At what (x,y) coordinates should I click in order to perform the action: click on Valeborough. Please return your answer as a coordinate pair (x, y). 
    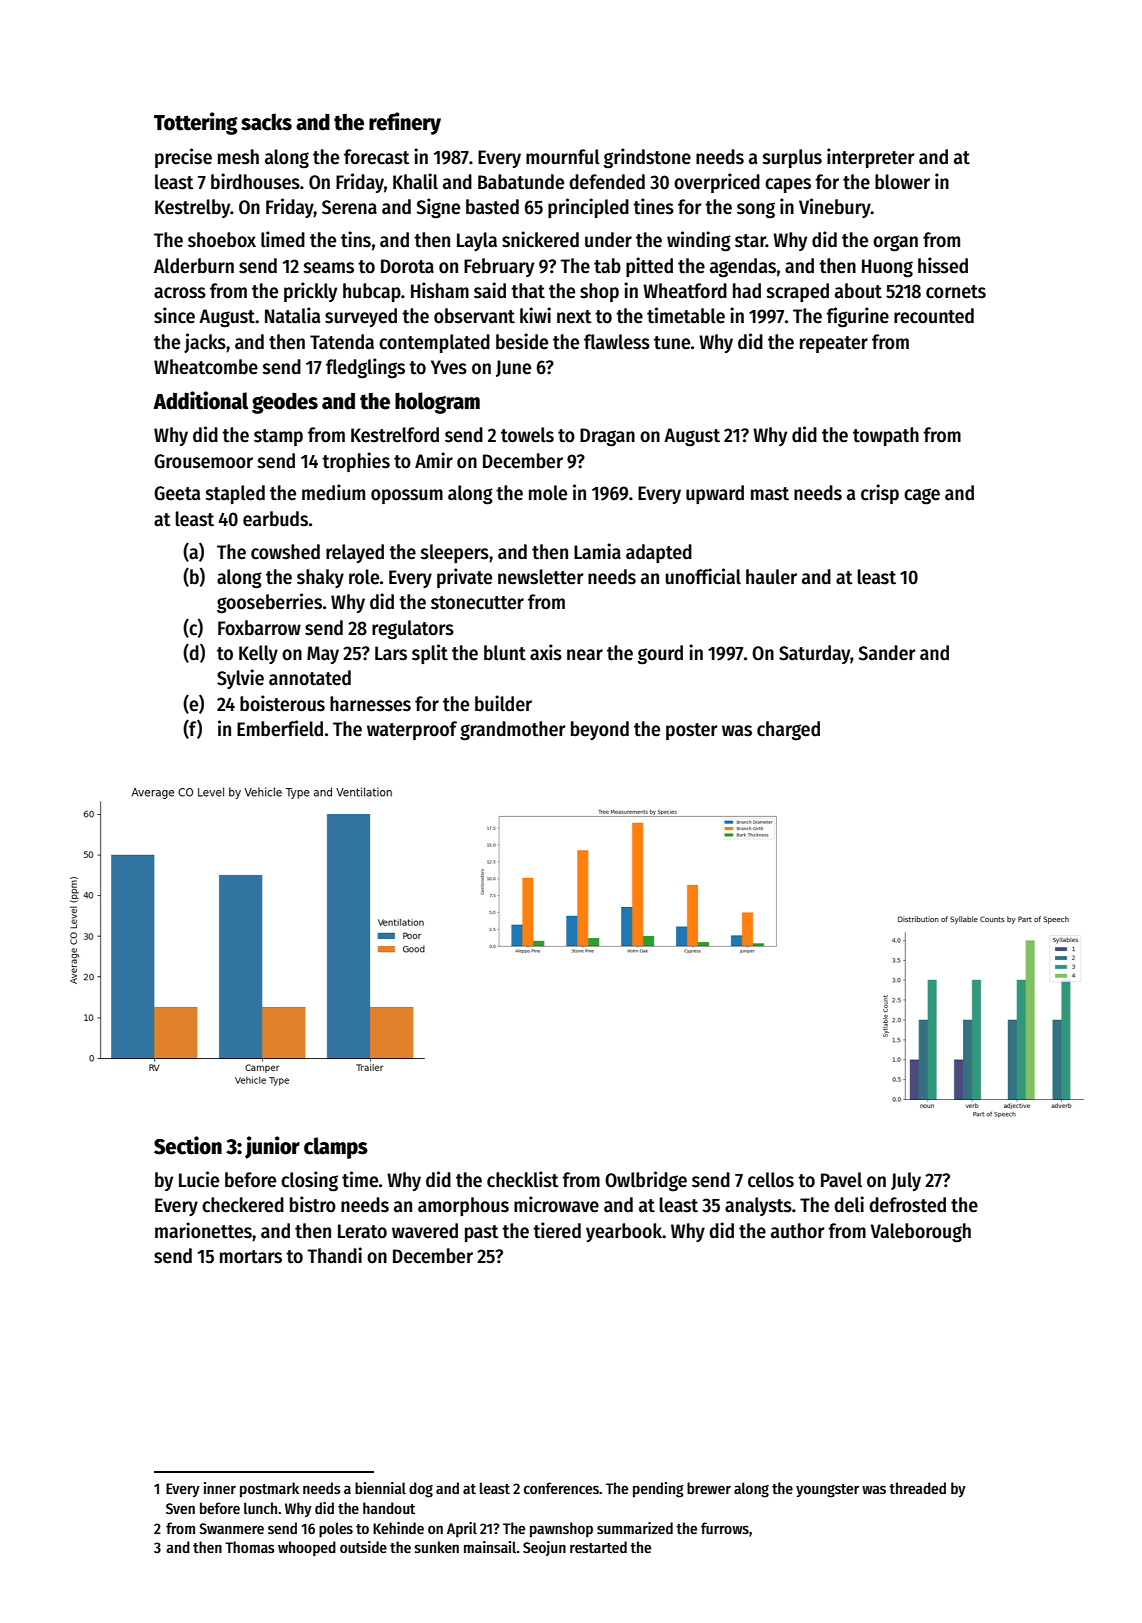
    Looking at the image, I should click on (920, 1233).
